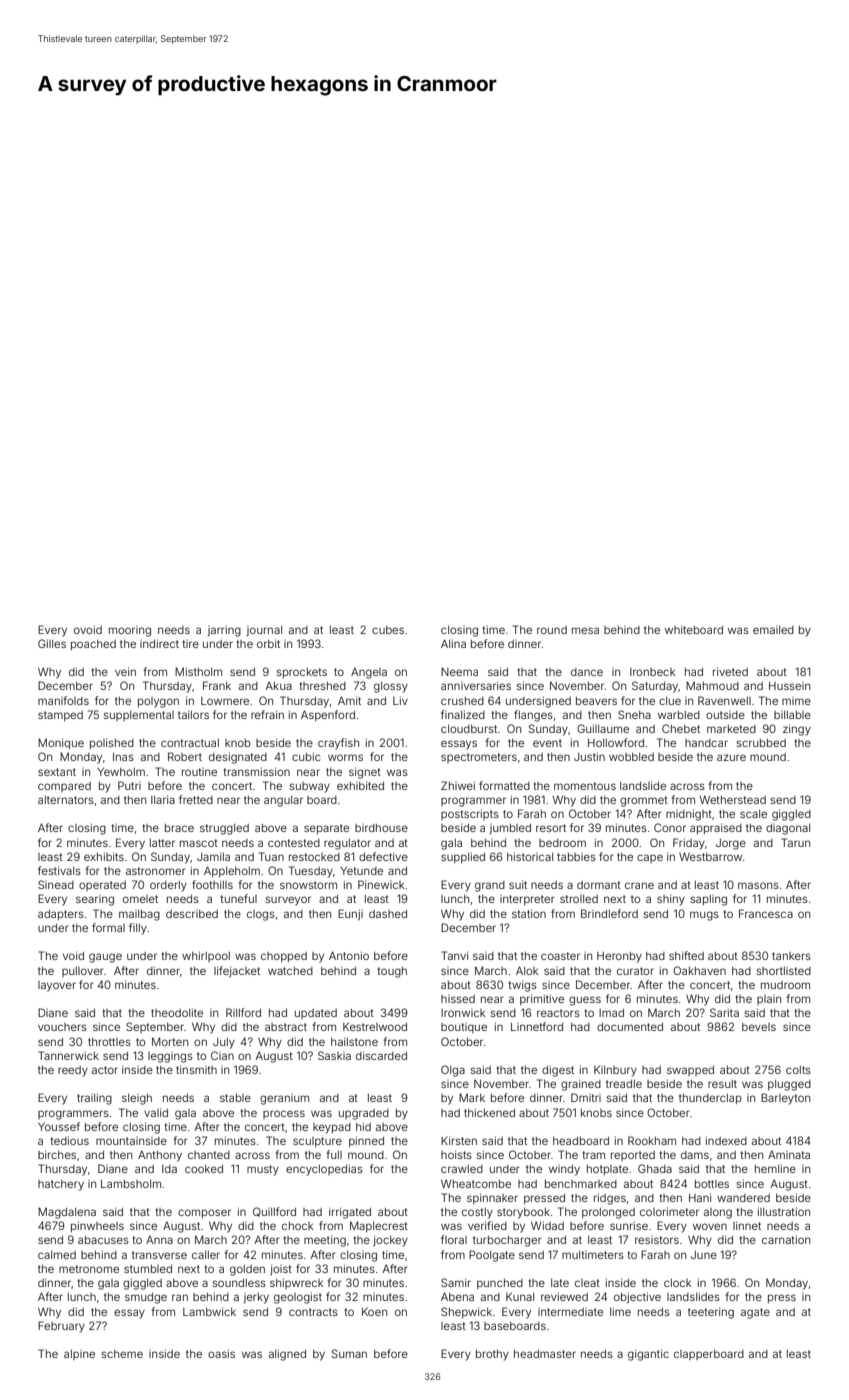  I want to click on bevels, so click(759, 1027).
